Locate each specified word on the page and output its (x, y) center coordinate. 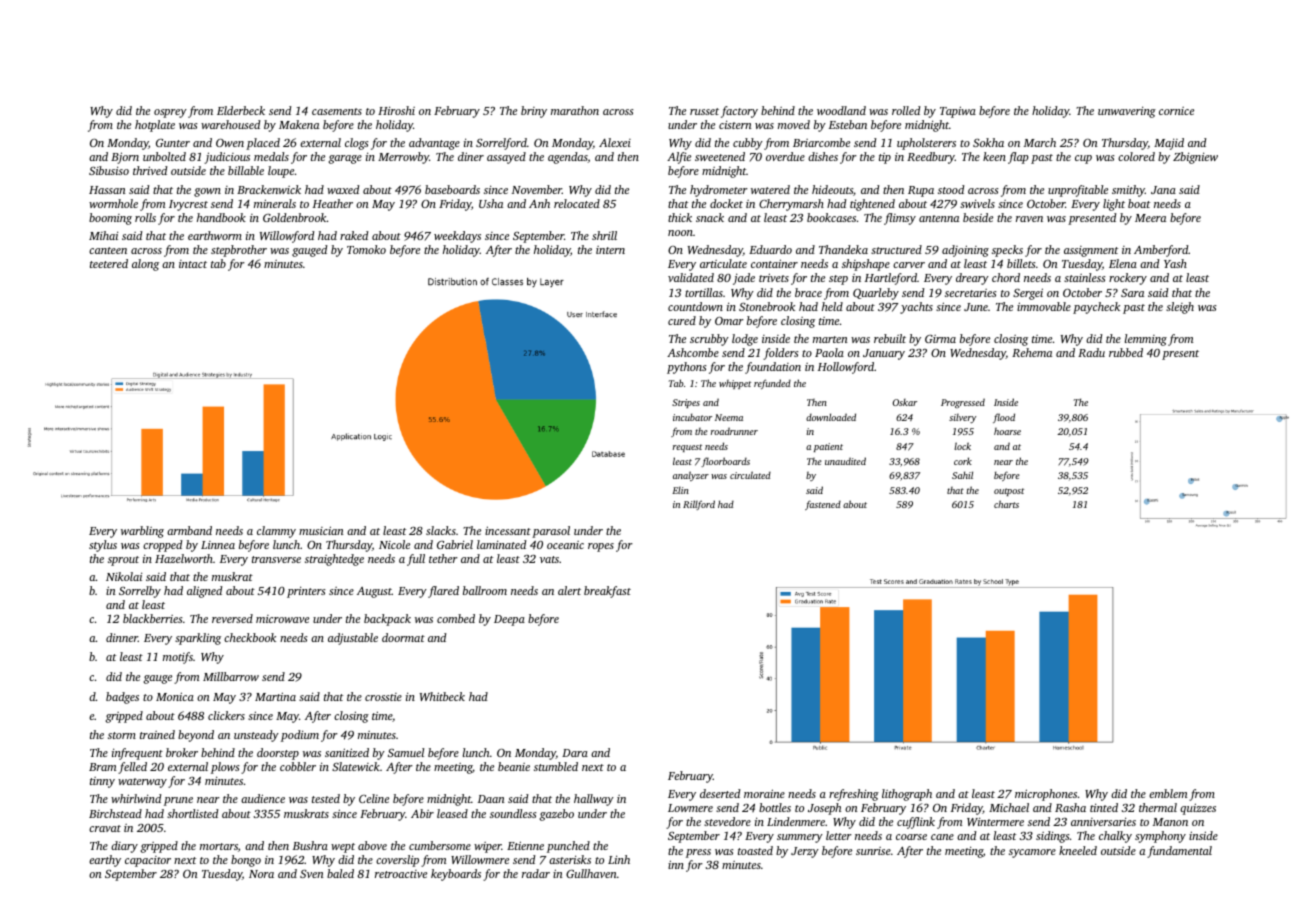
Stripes (686, 403)
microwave (282, 619)
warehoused (230, 124)
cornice (1176, 111)
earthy (105, 861)
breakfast (607, 592)
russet (704, 111)
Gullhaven (591, 873)
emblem (1168, 793)
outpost (1009, 492)
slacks (441, 530)
